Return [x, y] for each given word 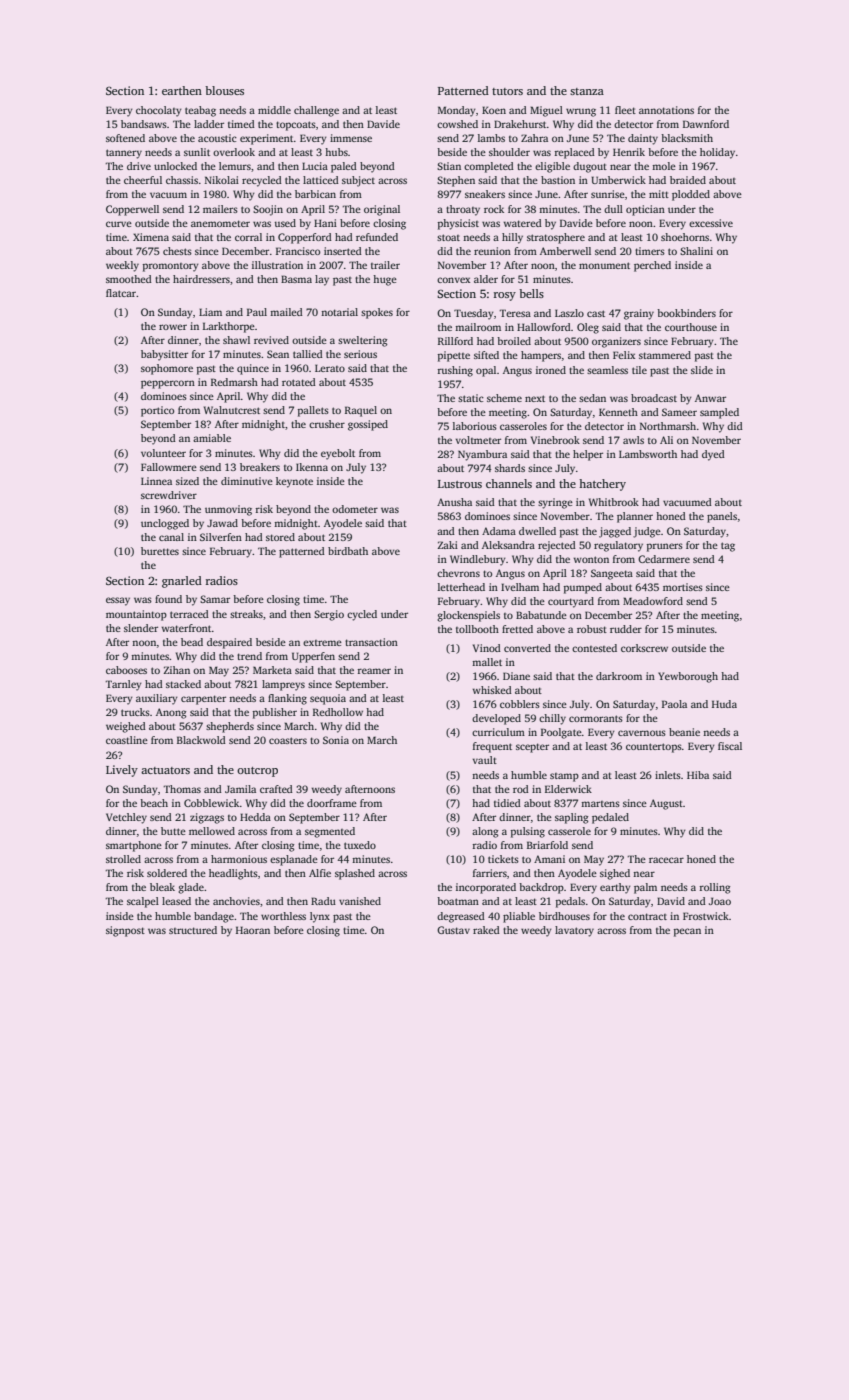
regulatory [618, 546]
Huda [724, 704]
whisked [492, 690]
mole [664, 166]
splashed [355, 874]
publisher [275, 713]
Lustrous [460, 484]
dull [613, 209]
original [382, 210]
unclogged [165, 524]
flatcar [121, 293]
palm [645, 888]
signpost [125, 931]
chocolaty [159, 111]
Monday [457, 111]
